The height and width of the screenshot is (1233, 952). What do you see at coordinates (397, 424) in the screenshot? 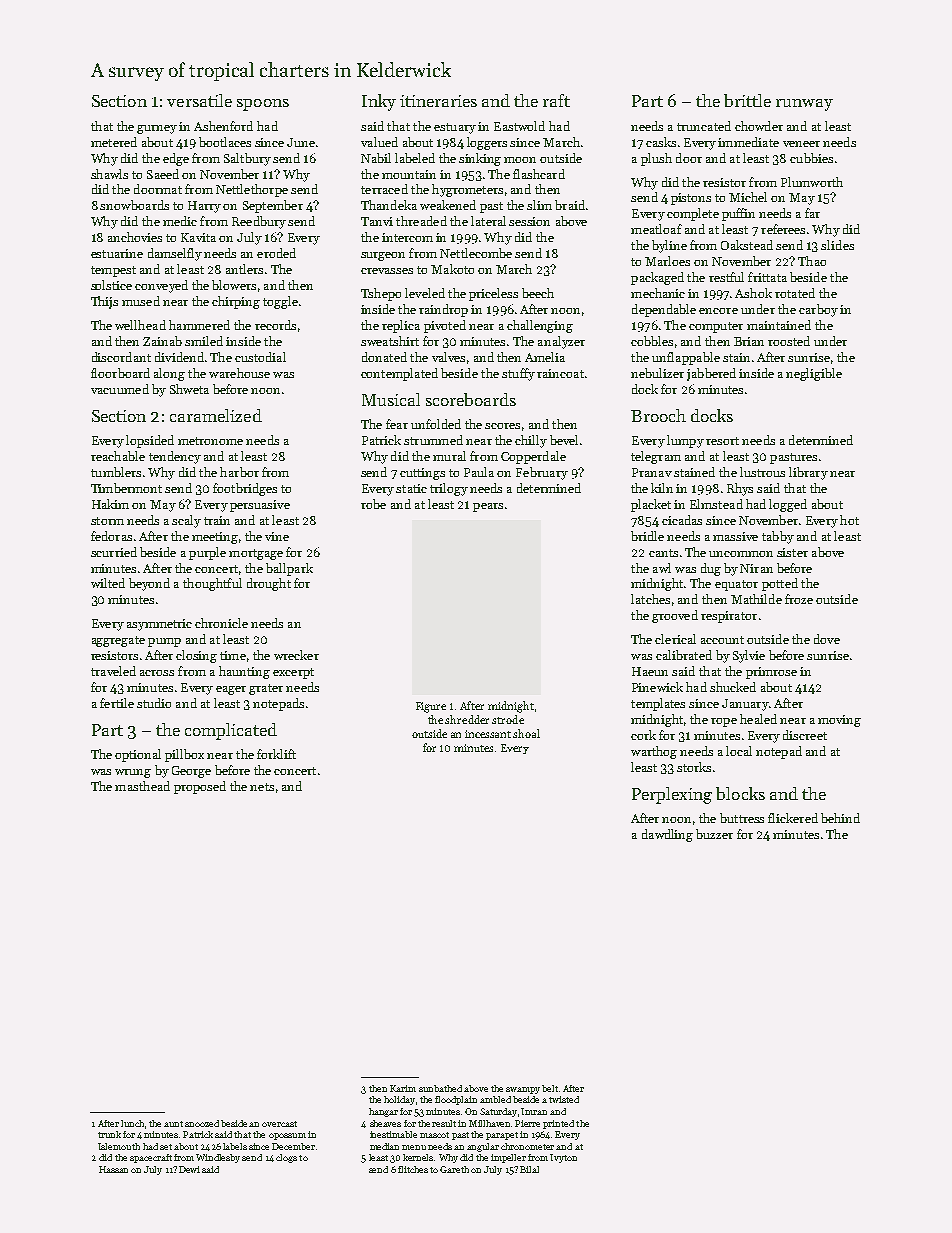
I see `fear` at bounding box center [397, 424].
